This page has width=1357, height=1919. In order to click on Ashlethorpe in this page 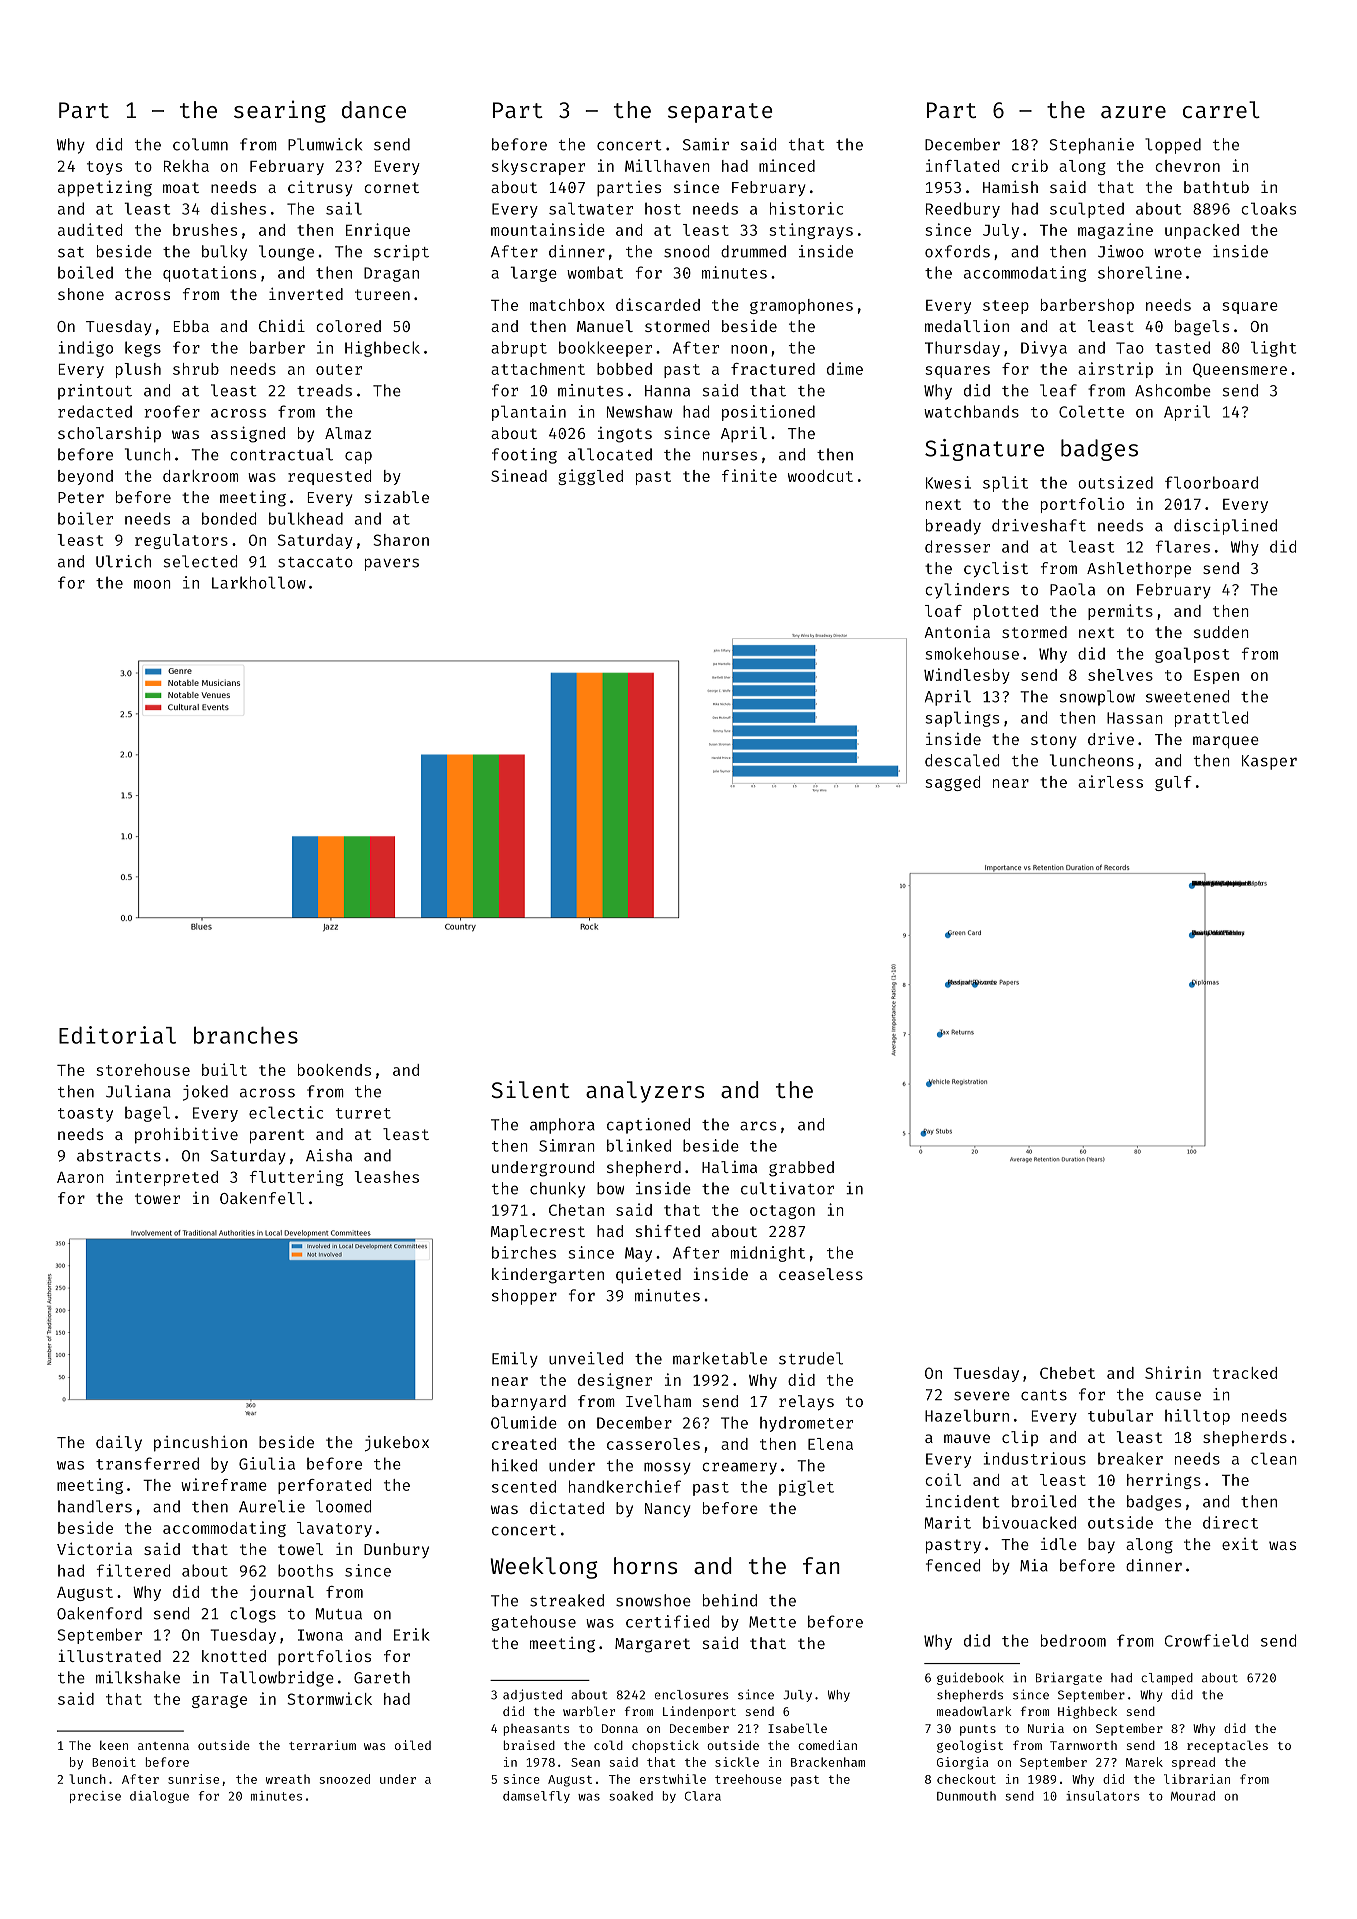, I will do `click(1139, 570)`.
